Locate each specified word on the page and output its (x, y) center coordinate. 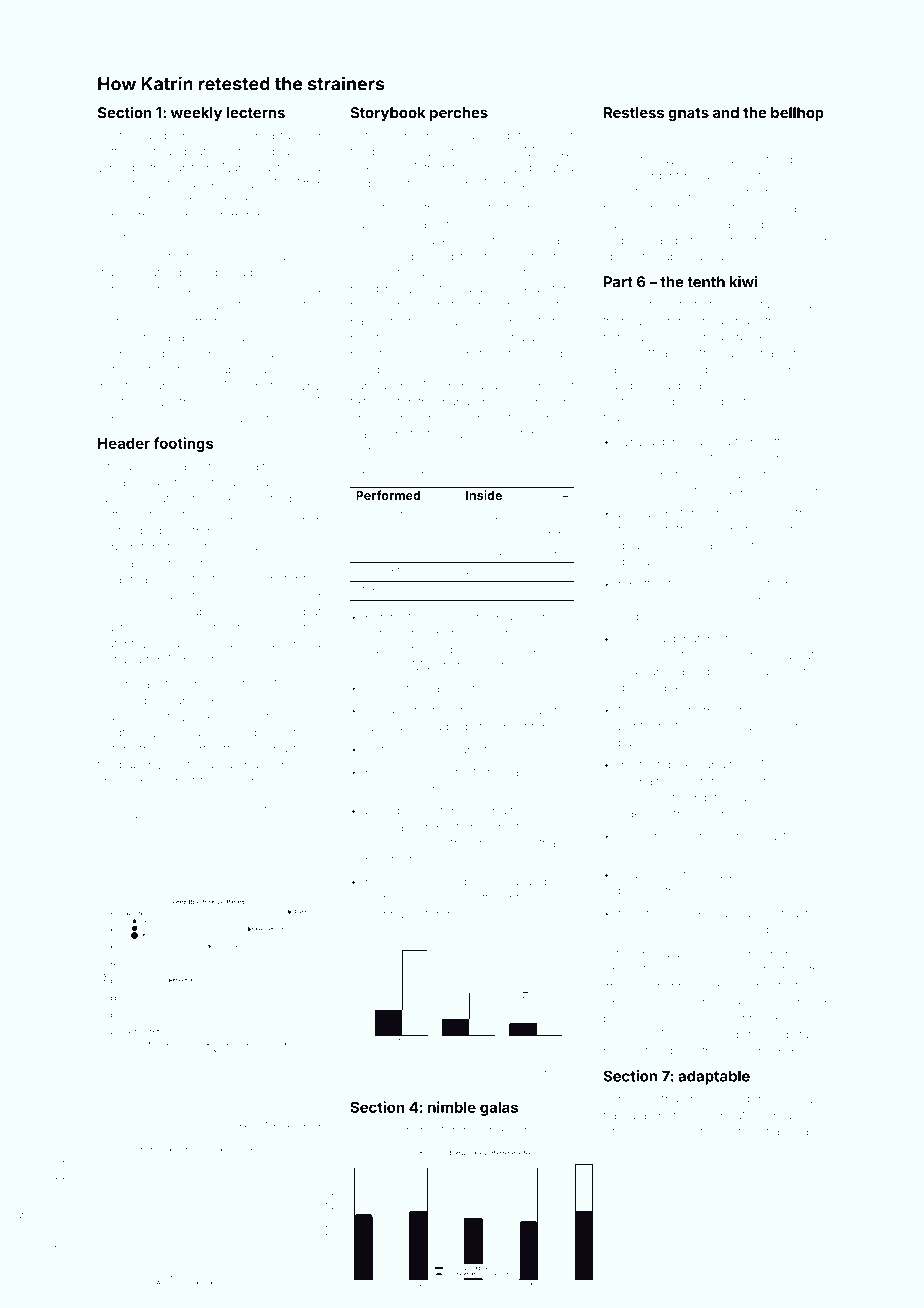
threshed (475, 843)
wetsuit (254, 805)
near (690, 782)
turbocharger (759, 354)
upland (479, 750)
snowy (197, 218)
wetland (119, 660)
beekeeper (149, 354)
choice (795, 600)
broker (499, 1130)
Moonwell (798, 1099)
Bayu (275, 1124)
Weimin (653, 321)
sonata (516, 337)
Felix (516, 289)
